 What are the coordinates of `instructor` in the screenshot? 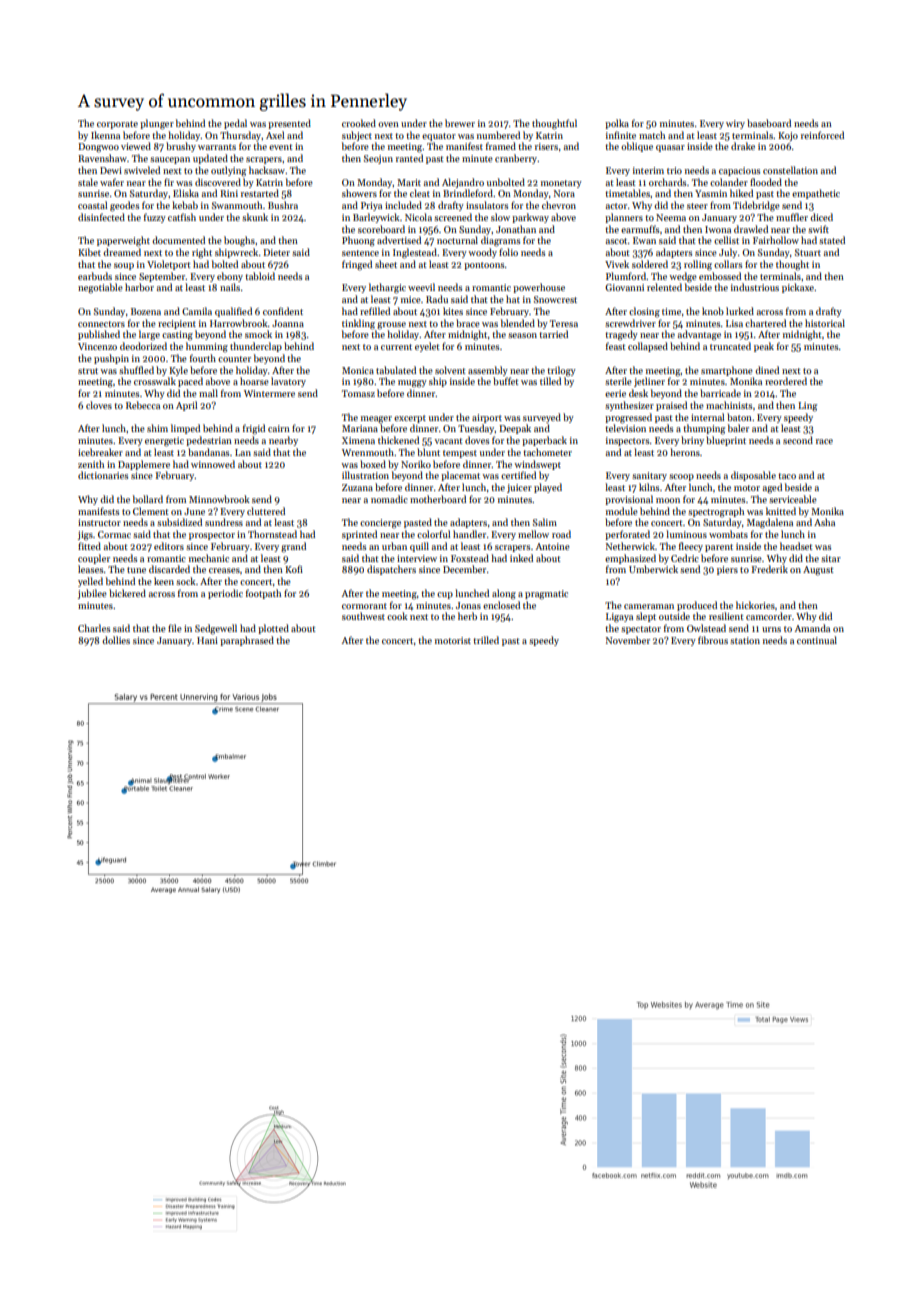 It's located at (99, 522).
